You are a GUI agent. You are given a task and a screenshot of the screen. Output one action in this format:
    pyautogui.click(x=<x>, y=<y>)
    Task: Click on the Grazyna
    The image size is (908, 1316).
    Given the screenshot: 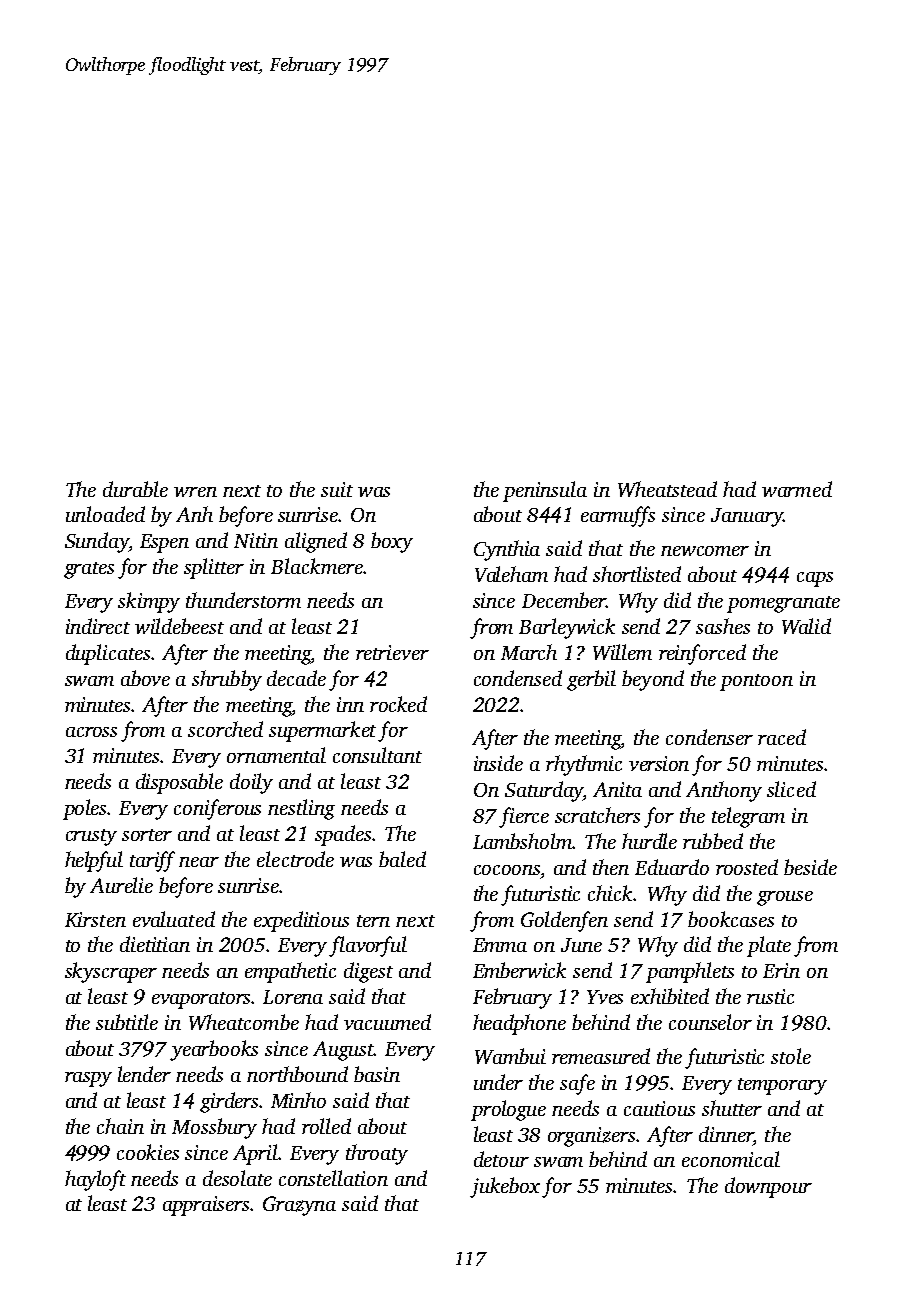 What is the action you would take?
    pyautogui.click(x=299, y=1206)
